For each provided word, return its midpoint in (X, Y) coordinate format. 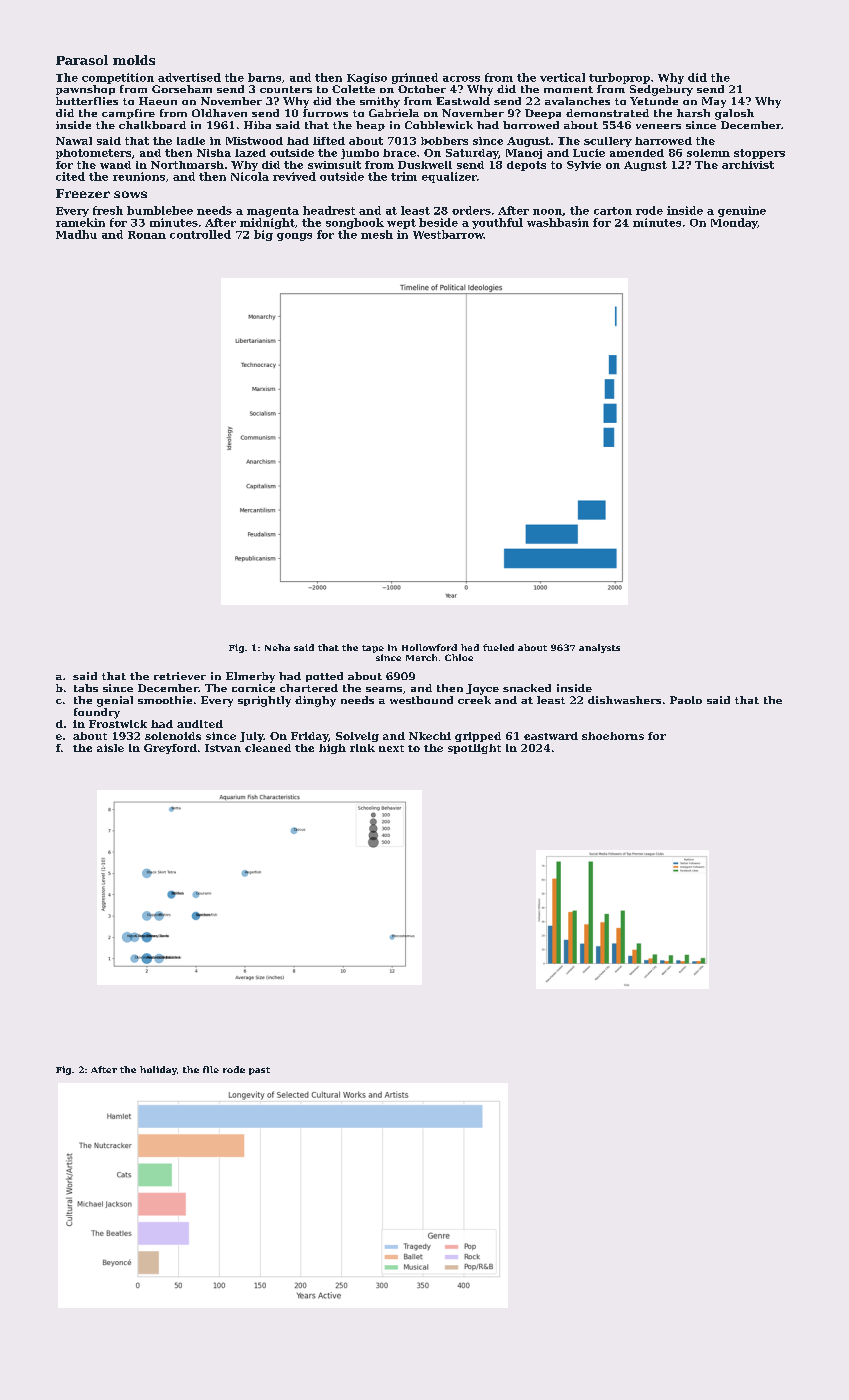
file (211, 1069)
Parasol (82, 60)
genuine (742, 211)
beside (438, 222)
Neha (277, 647)
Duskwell (425, 165)
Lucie (589, 153)
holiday (158, 1070)
